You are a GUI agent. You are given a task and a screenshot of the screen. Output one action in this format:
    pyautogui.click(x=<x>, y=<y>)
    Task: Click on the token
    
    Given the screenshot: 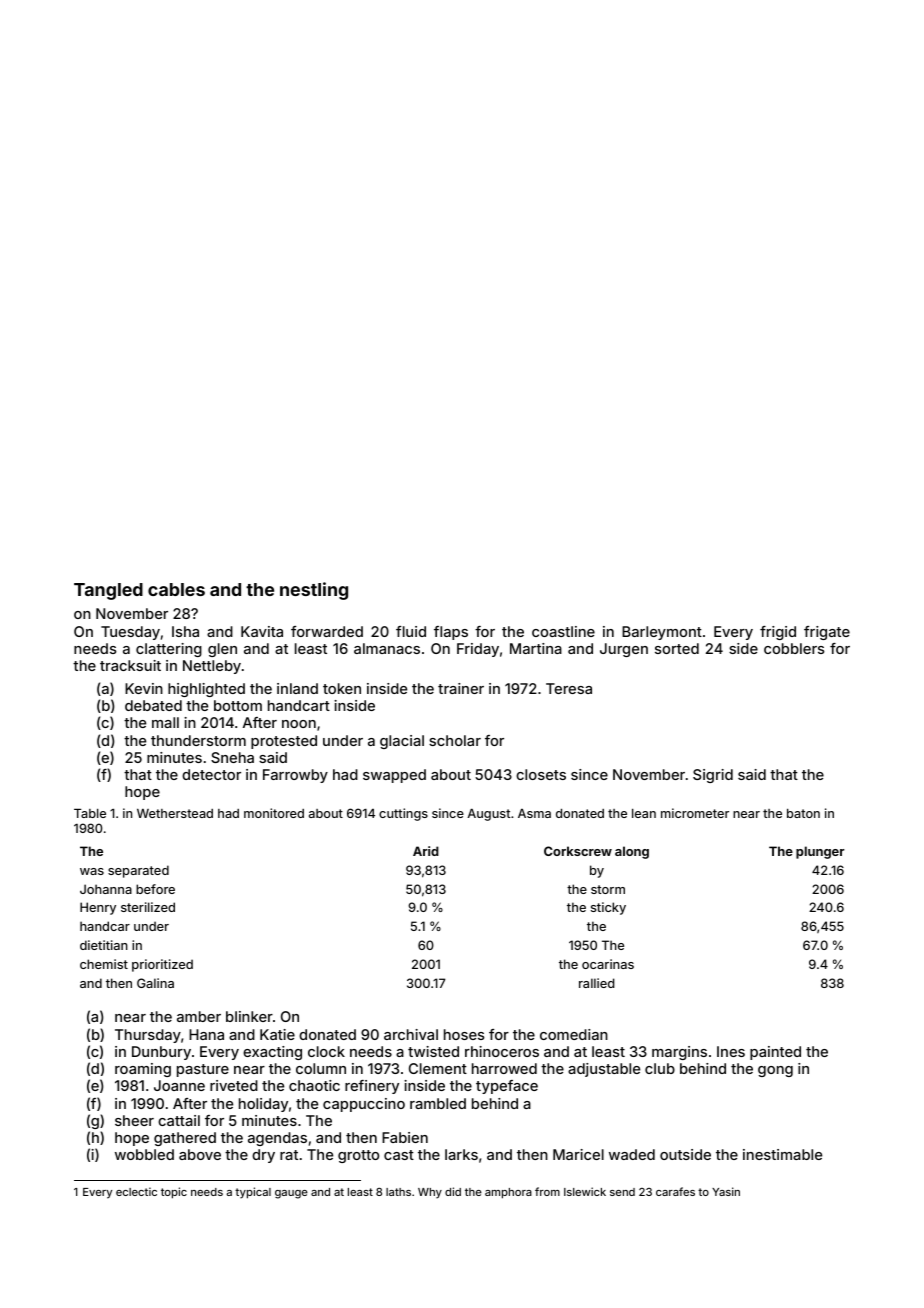 What is the action you would take?
    pyautogui.click(x=342, y=688)
